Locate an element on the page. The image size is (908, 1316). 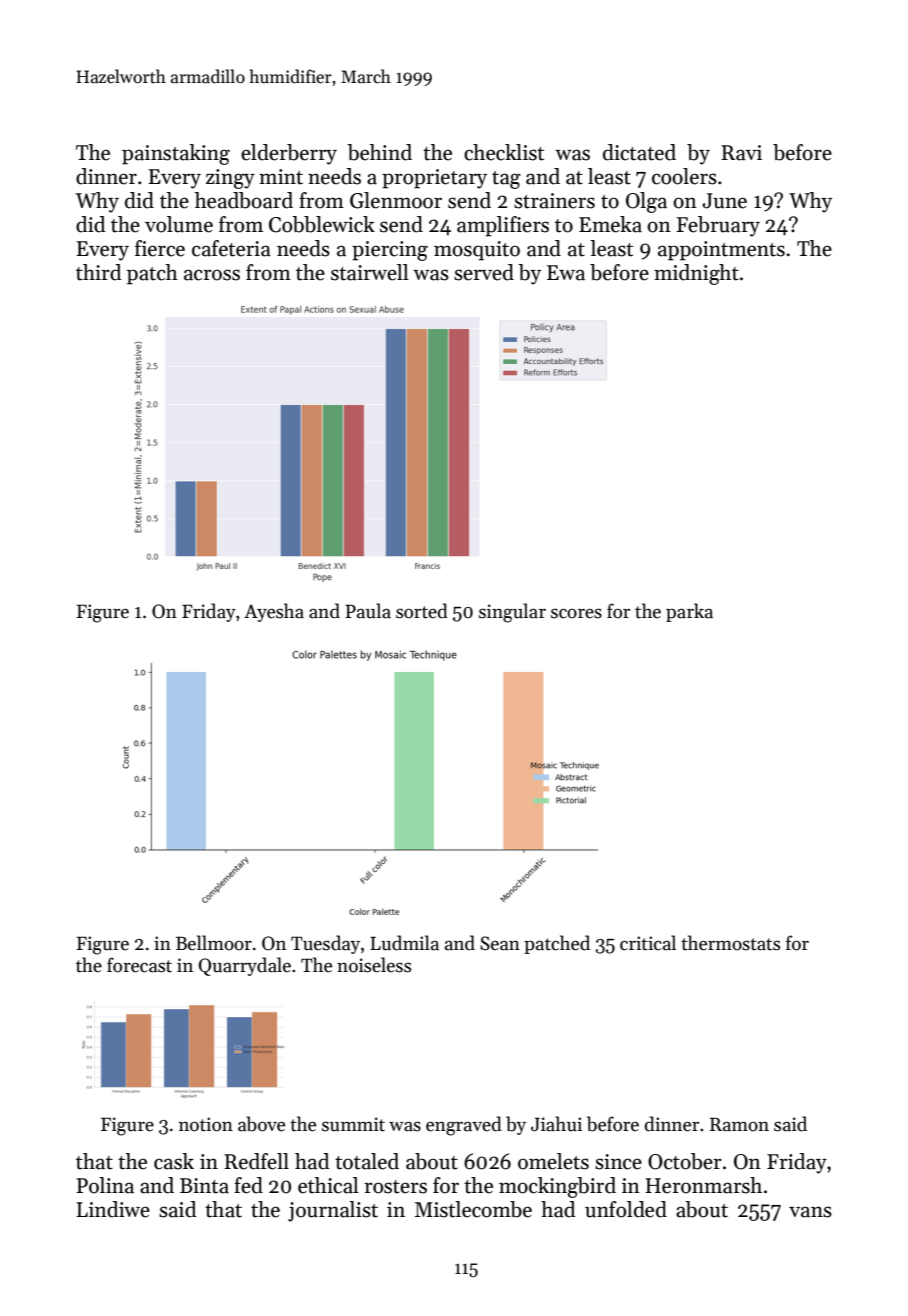
above is located at coordinates (261, 1124).
